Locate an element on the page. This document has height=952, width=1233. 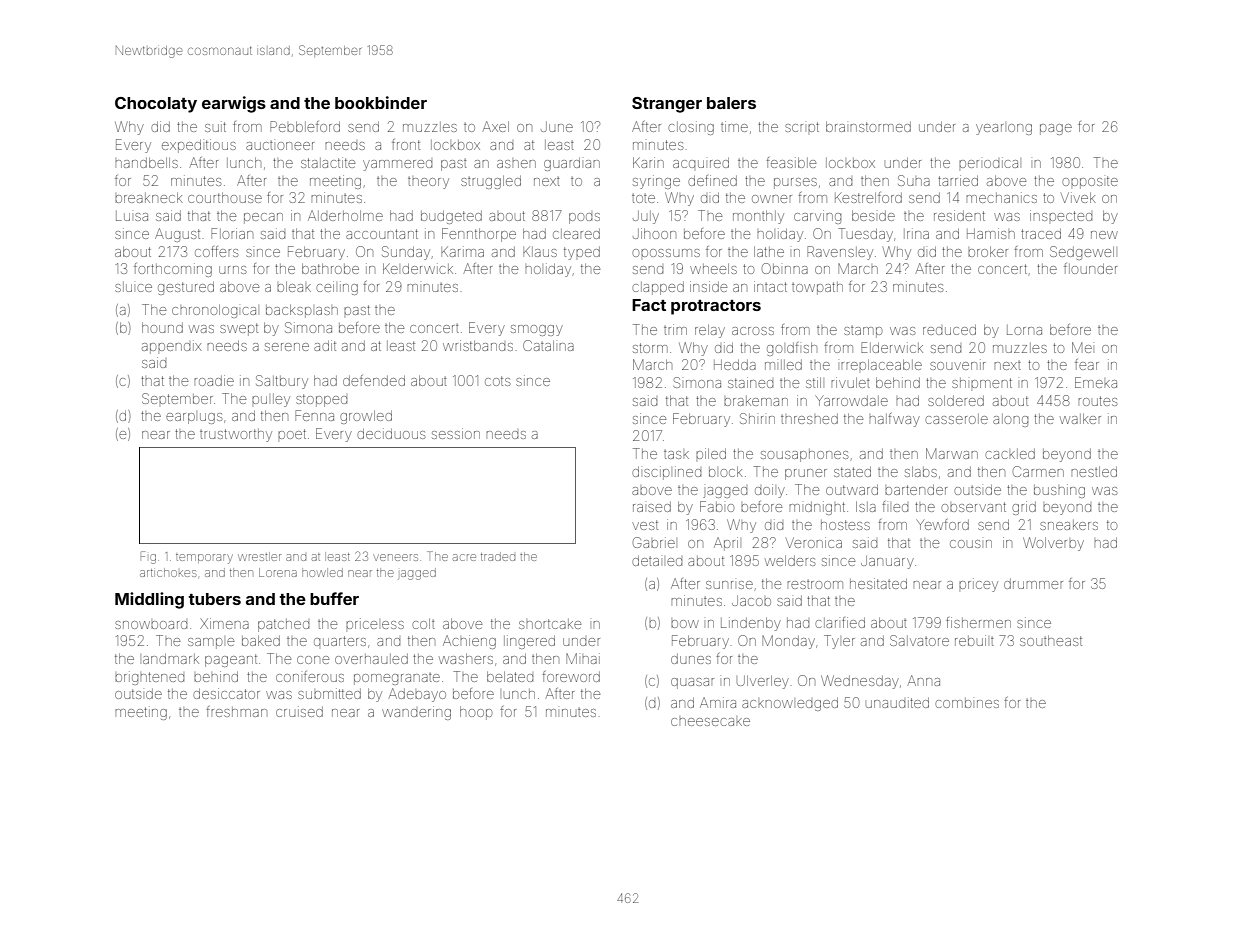
yearlong is located at coordinates (1004, 129).
